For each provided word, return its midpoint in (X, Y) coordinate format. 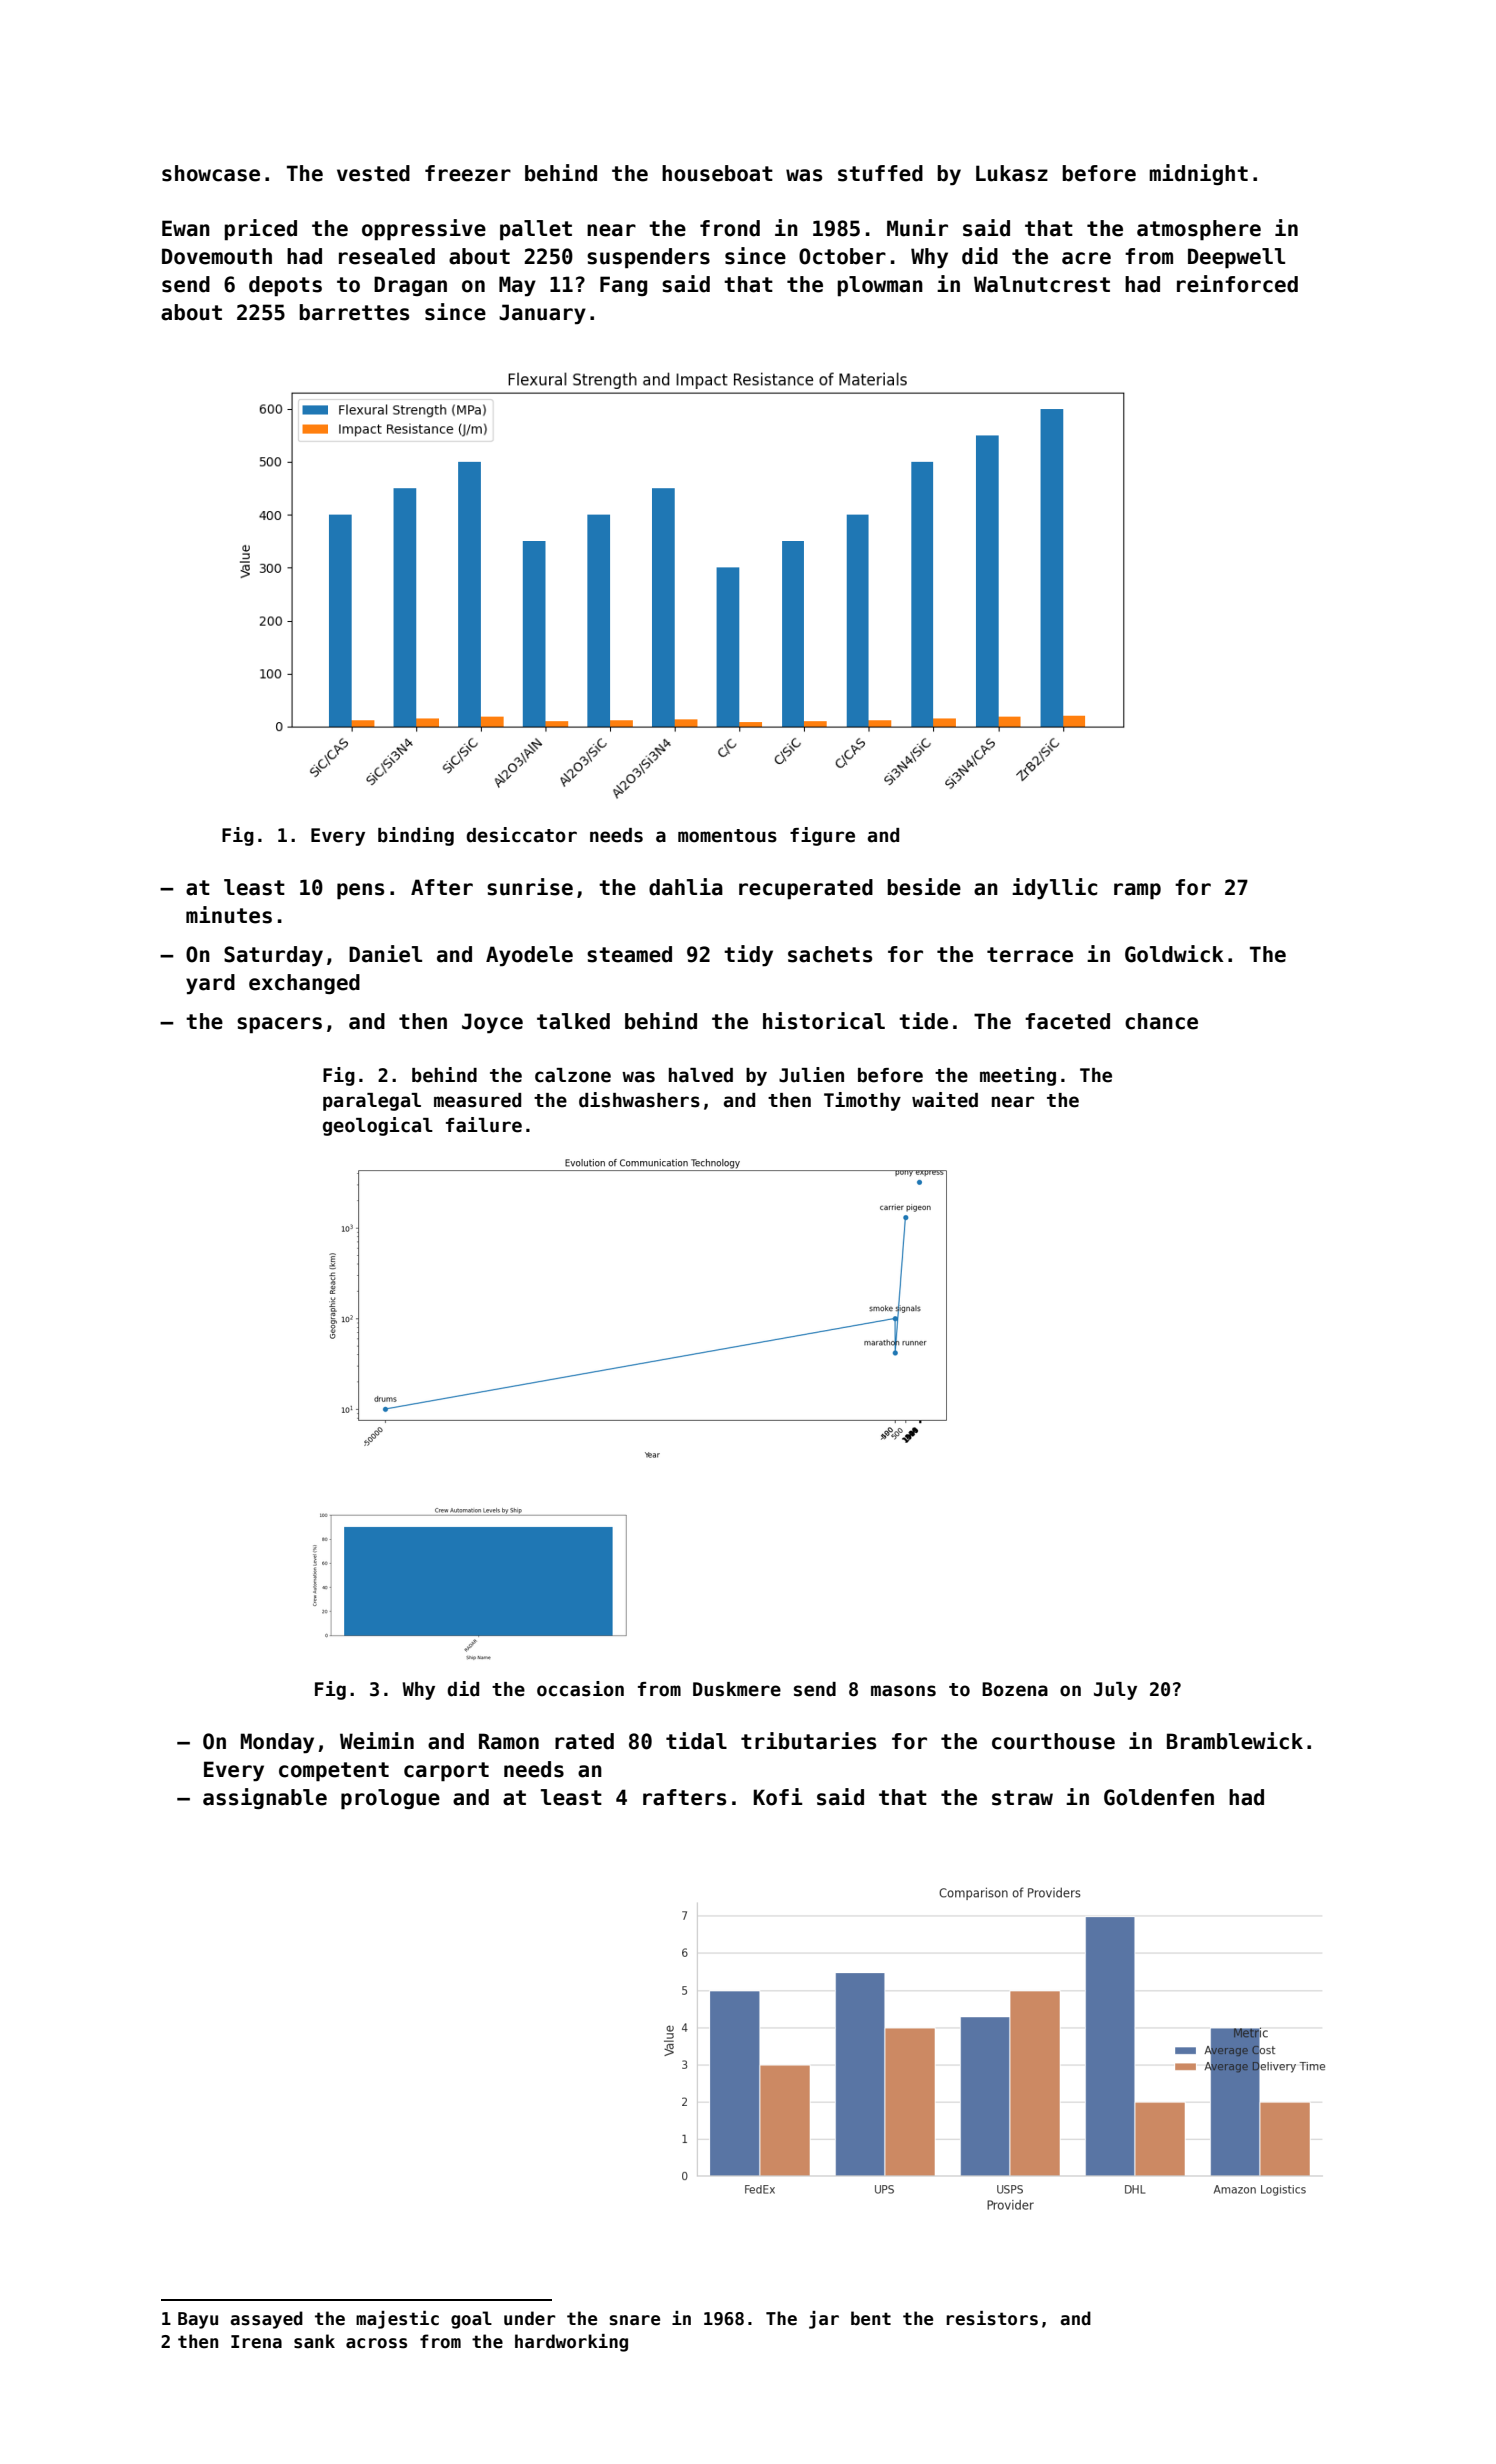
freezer (468, 173)
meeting (1018, 1076)
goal (471, 2320)
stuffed (880, 173)
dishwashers (639, 1100)
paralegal (372, 1102)
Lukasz (1012, 173)
